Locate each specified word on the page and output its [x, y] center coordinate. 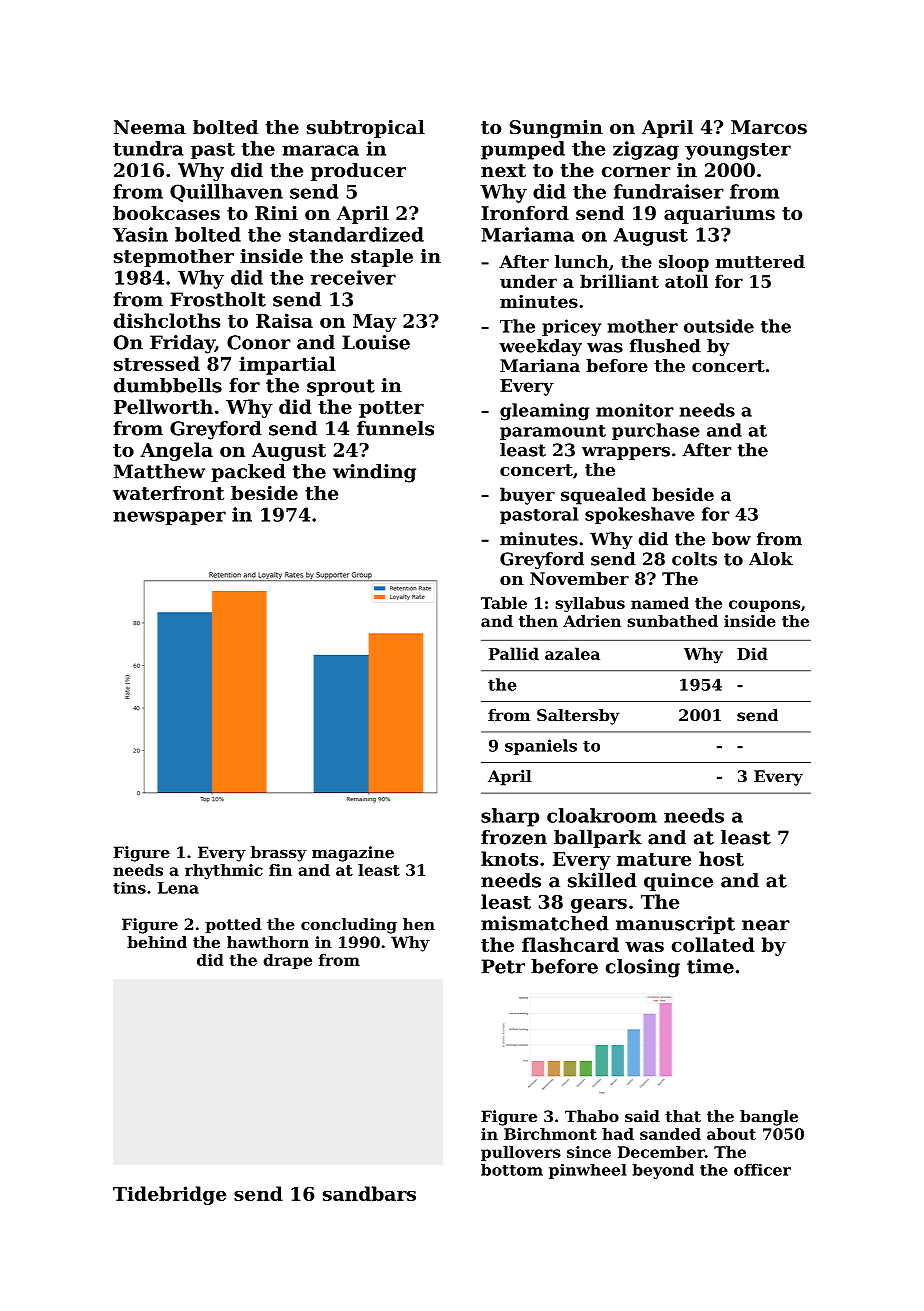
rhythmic [224, 871]
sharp [510, 817]
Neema [150, 127]
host [721, 858]
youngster [738, 151]
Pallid [514, 653]
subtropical [366, 129]
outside [719, 326]
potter [391, 409]
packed [248, 473]
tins [129, 888]
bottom [512, 1170]
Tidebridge [169, 1195]
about [731, 1134]
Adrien [592, 621]
